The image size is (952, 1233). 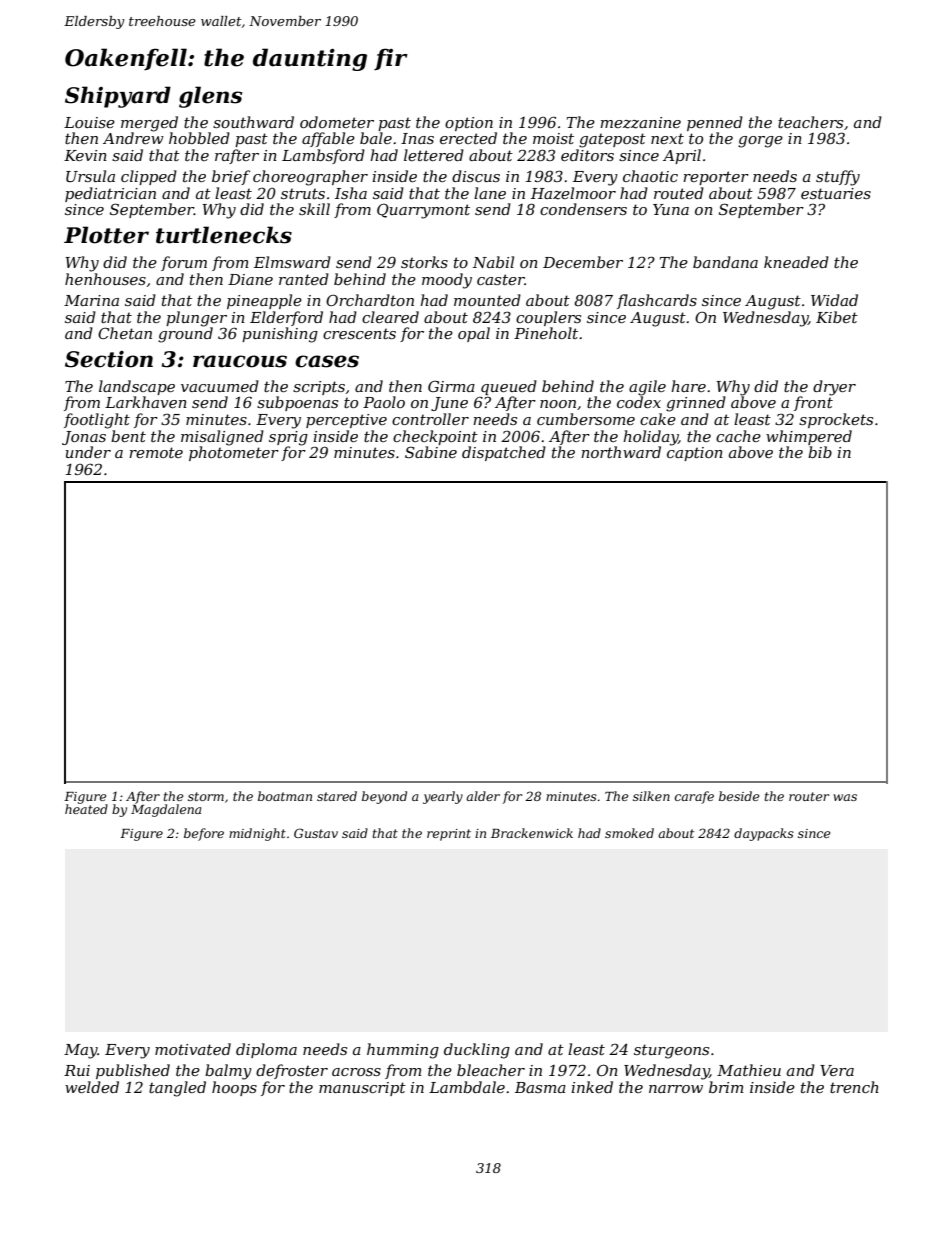 What do you see at coordinates (810, 122) in the screenshot?
I see `teachers` at bounding box center [810, 122].
